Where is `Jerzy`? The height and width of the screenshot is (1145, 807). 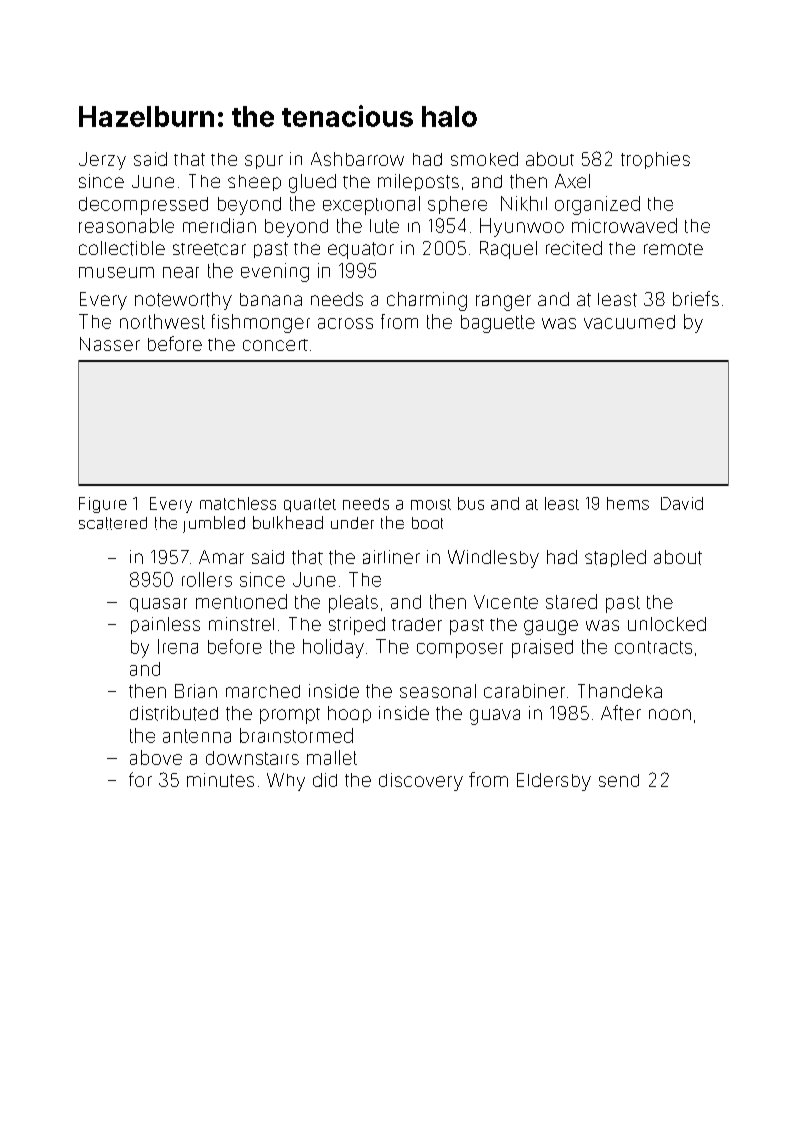 Jerzy is located at coordinates (102, 161).
